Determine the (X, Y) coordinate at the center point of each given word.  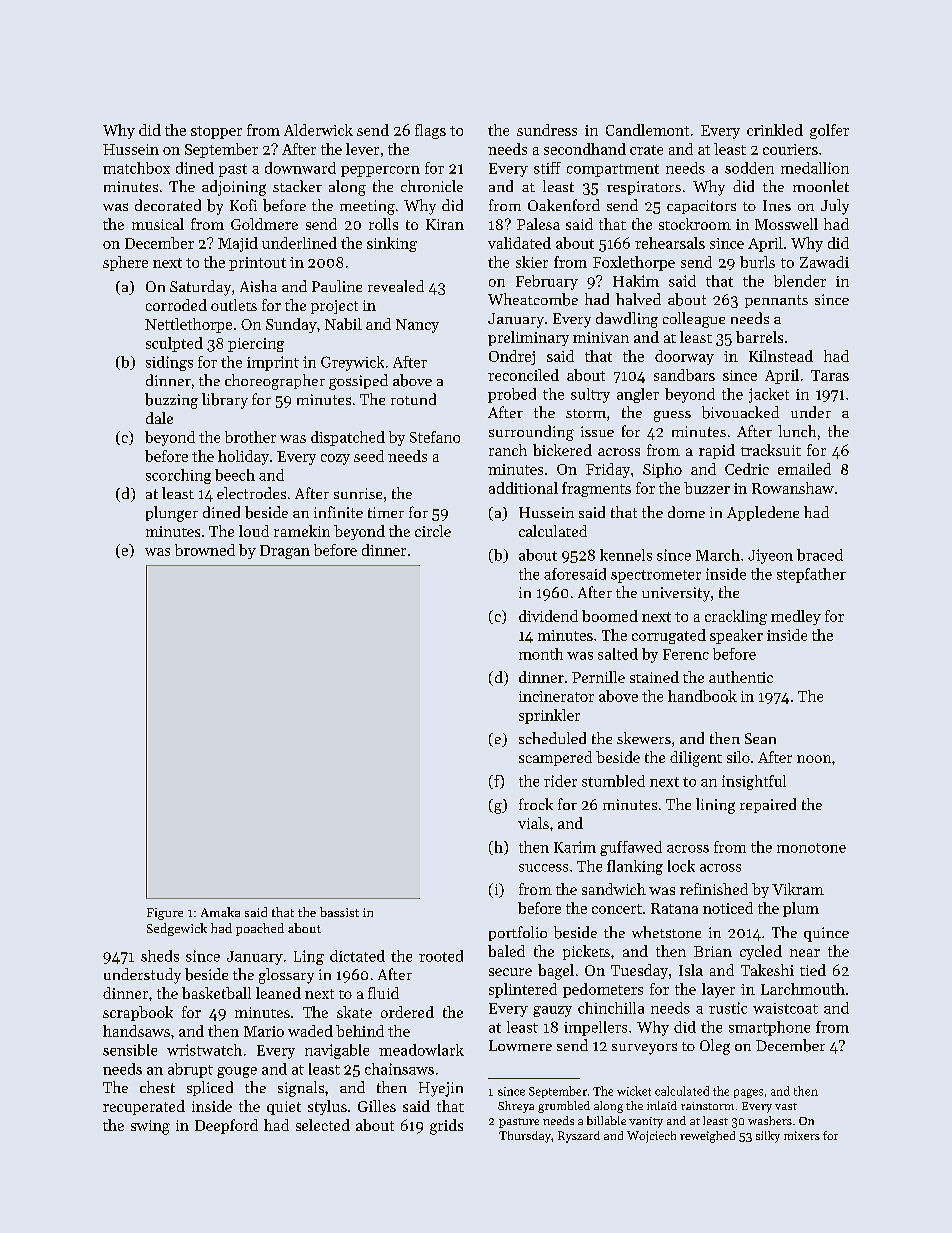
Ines (777, 205)
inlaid (662, 1105)
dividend (548, 616)
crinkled (775, 130)
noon (814, 759)
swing (150, 1127)
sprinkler (549, 716)
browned (205, 550)
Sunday (291, 325)
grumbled (564, 1107)
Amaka (220, 912)
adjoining (234, 188)
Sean (760, 738)
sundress (547, 130)
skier (532, 262)
